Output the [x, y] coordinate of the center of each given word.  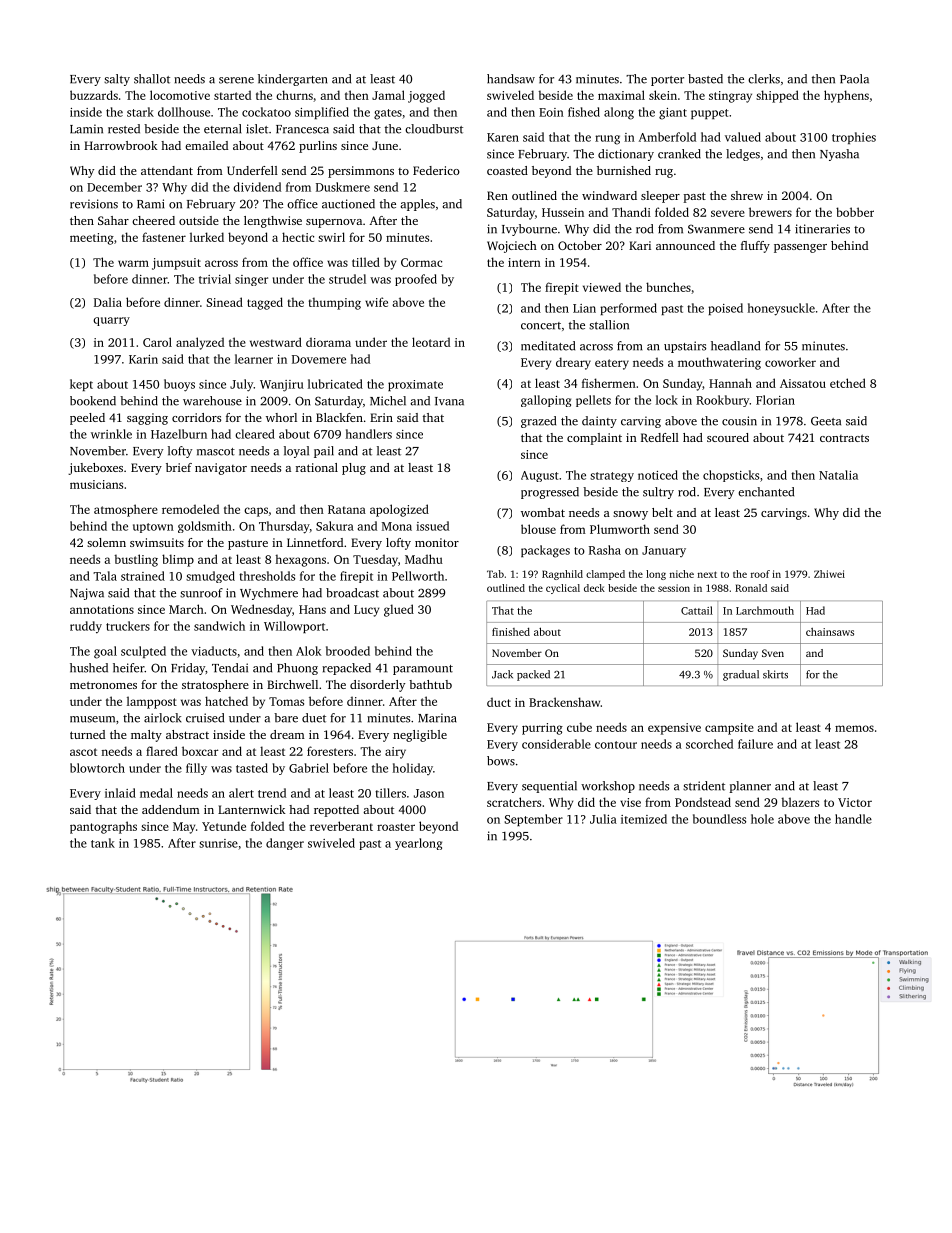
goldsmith [205, 527]
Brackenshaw [565, 702]
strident [704, 786]
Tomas [286, 701]
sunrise [218, 843]
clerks [764, 79]
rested [124, 129]
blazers [800, 802]
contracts [844, 438]
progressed [550, 493]
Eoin [551, 112]
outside [199, 220]
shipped [777, 96]
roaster [396, 827]
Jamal [388, 95]
